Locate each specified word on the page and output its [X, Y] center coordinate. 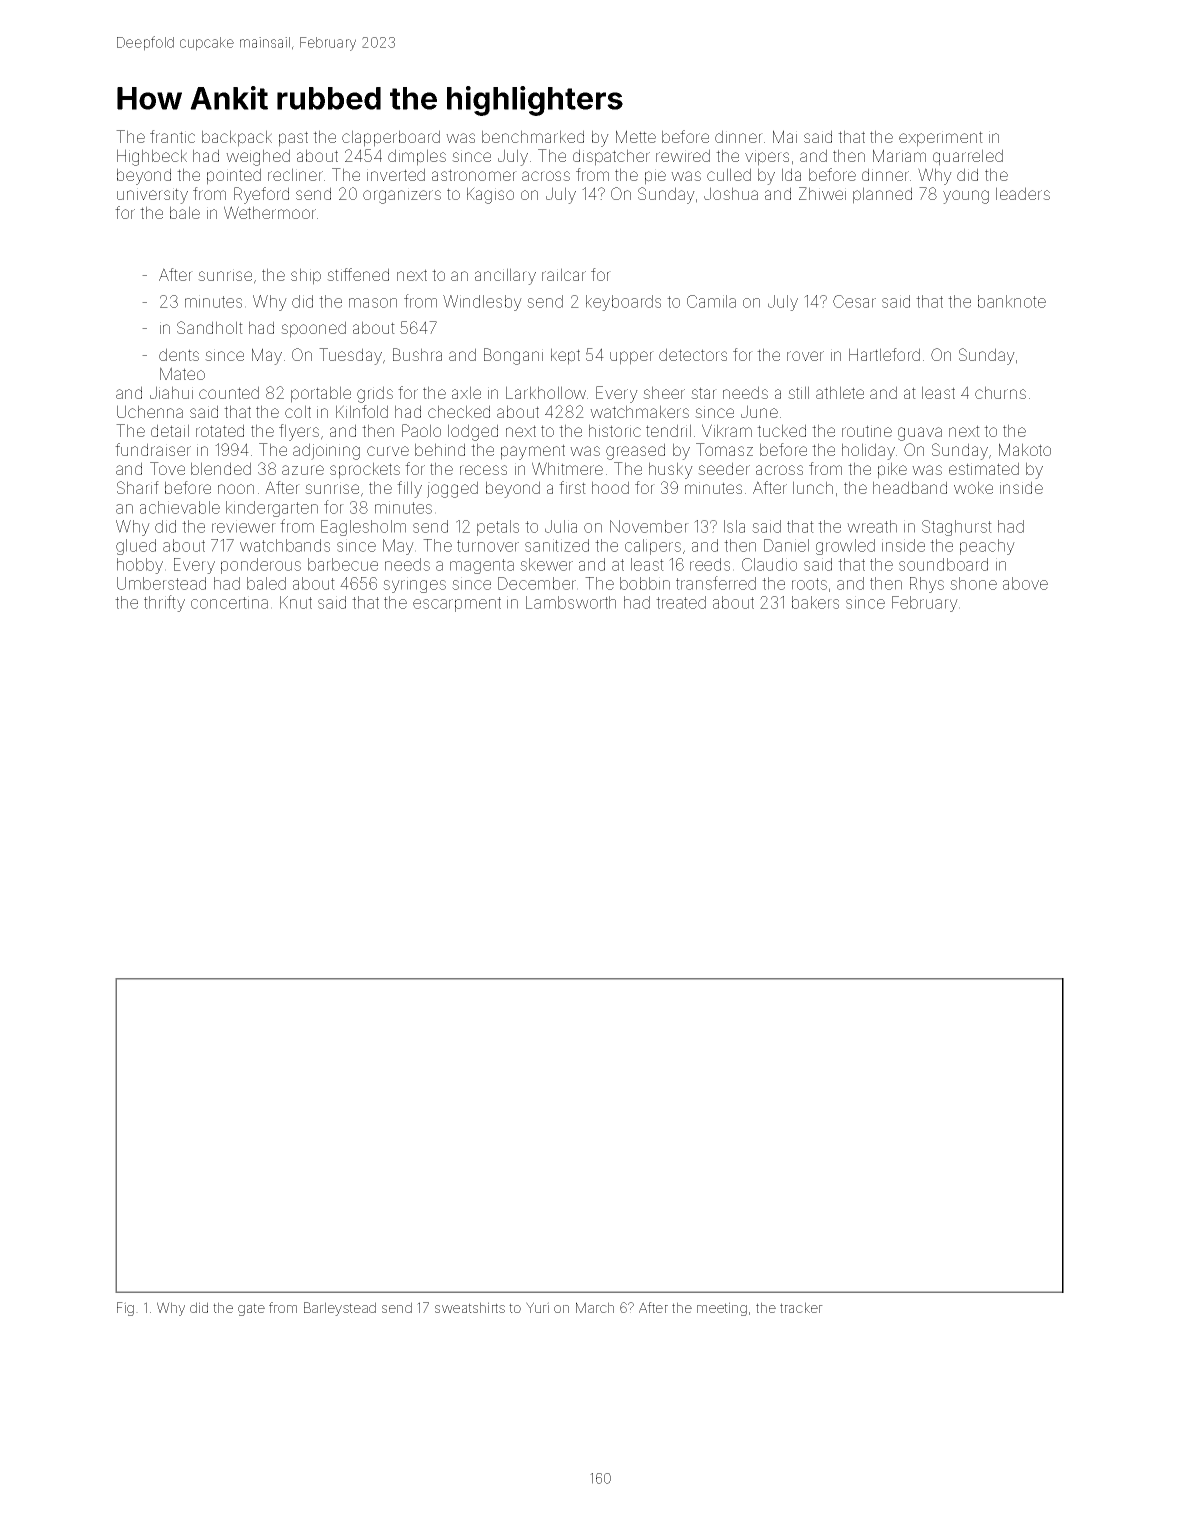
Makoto [1025, 449]
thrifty [164, 603]
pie [655, 177]
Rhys [927, 585]
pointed [234, 176]
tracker [801, 1307]
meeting [722, 1309]
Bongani [513, 356]
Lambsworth [571, 602]
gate [251, 1309]
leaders [1023, 193]
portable [321, 394]
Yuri [537, 1307]
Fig [125, 1309]
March [595, 1307]
